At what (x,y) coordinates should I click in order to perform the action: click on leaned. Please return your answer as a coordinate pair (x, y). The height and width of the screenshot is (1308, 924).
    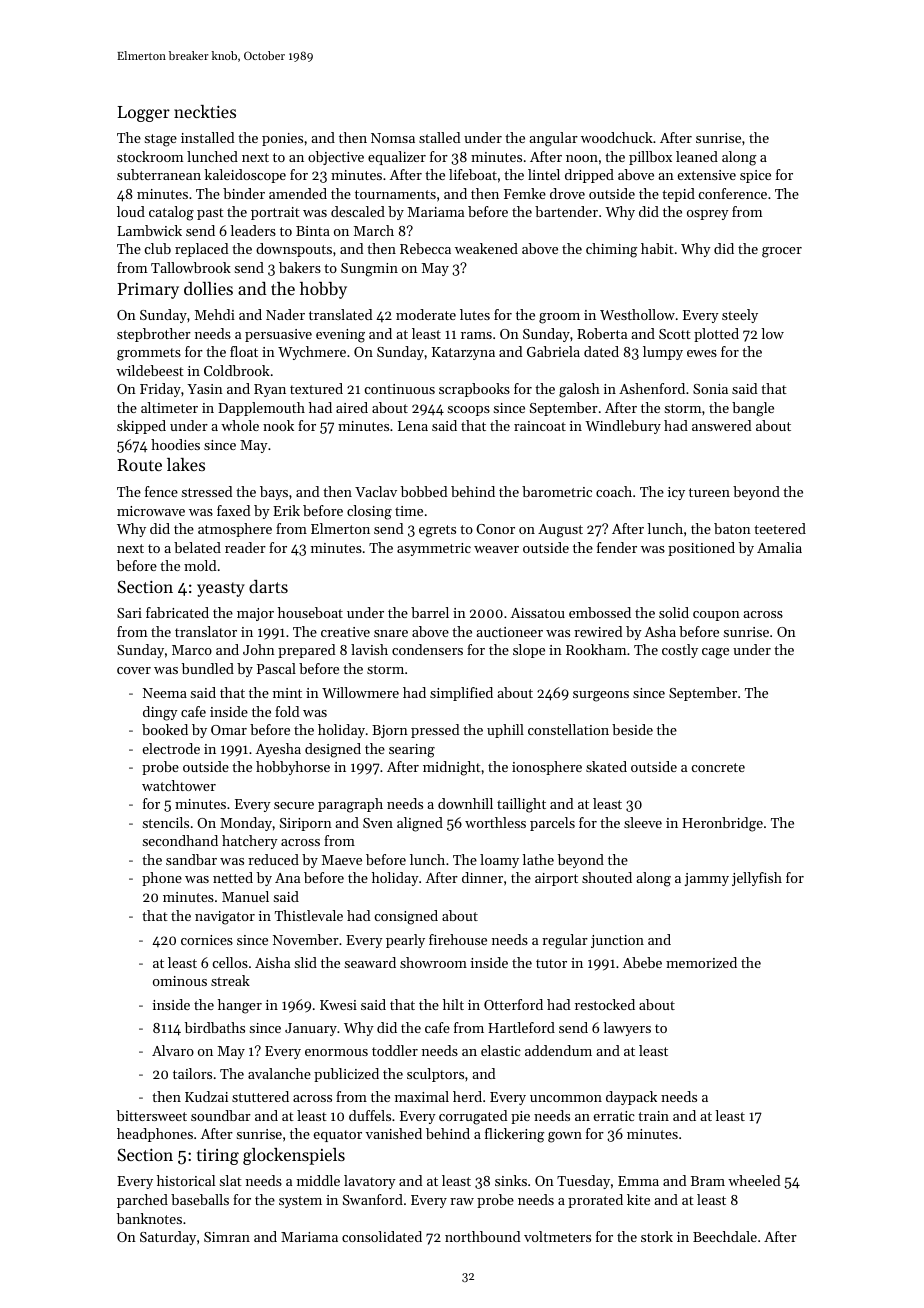
    Looking at the image, I should click on (697, 156).
